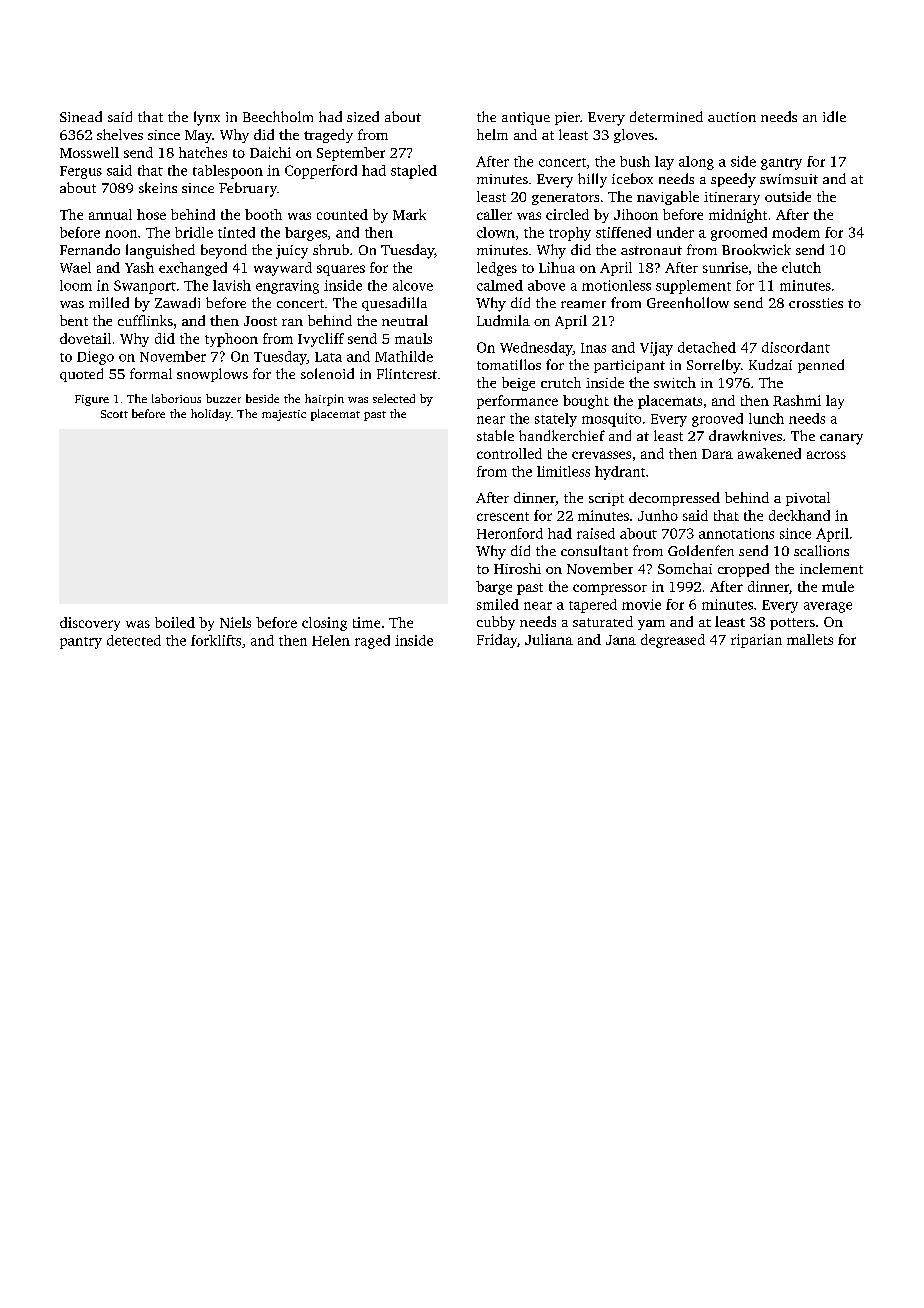 The image size is (924, 1308). Describe the element at coordinates (198, 136) in the screenshot. I see `May` at that location.
